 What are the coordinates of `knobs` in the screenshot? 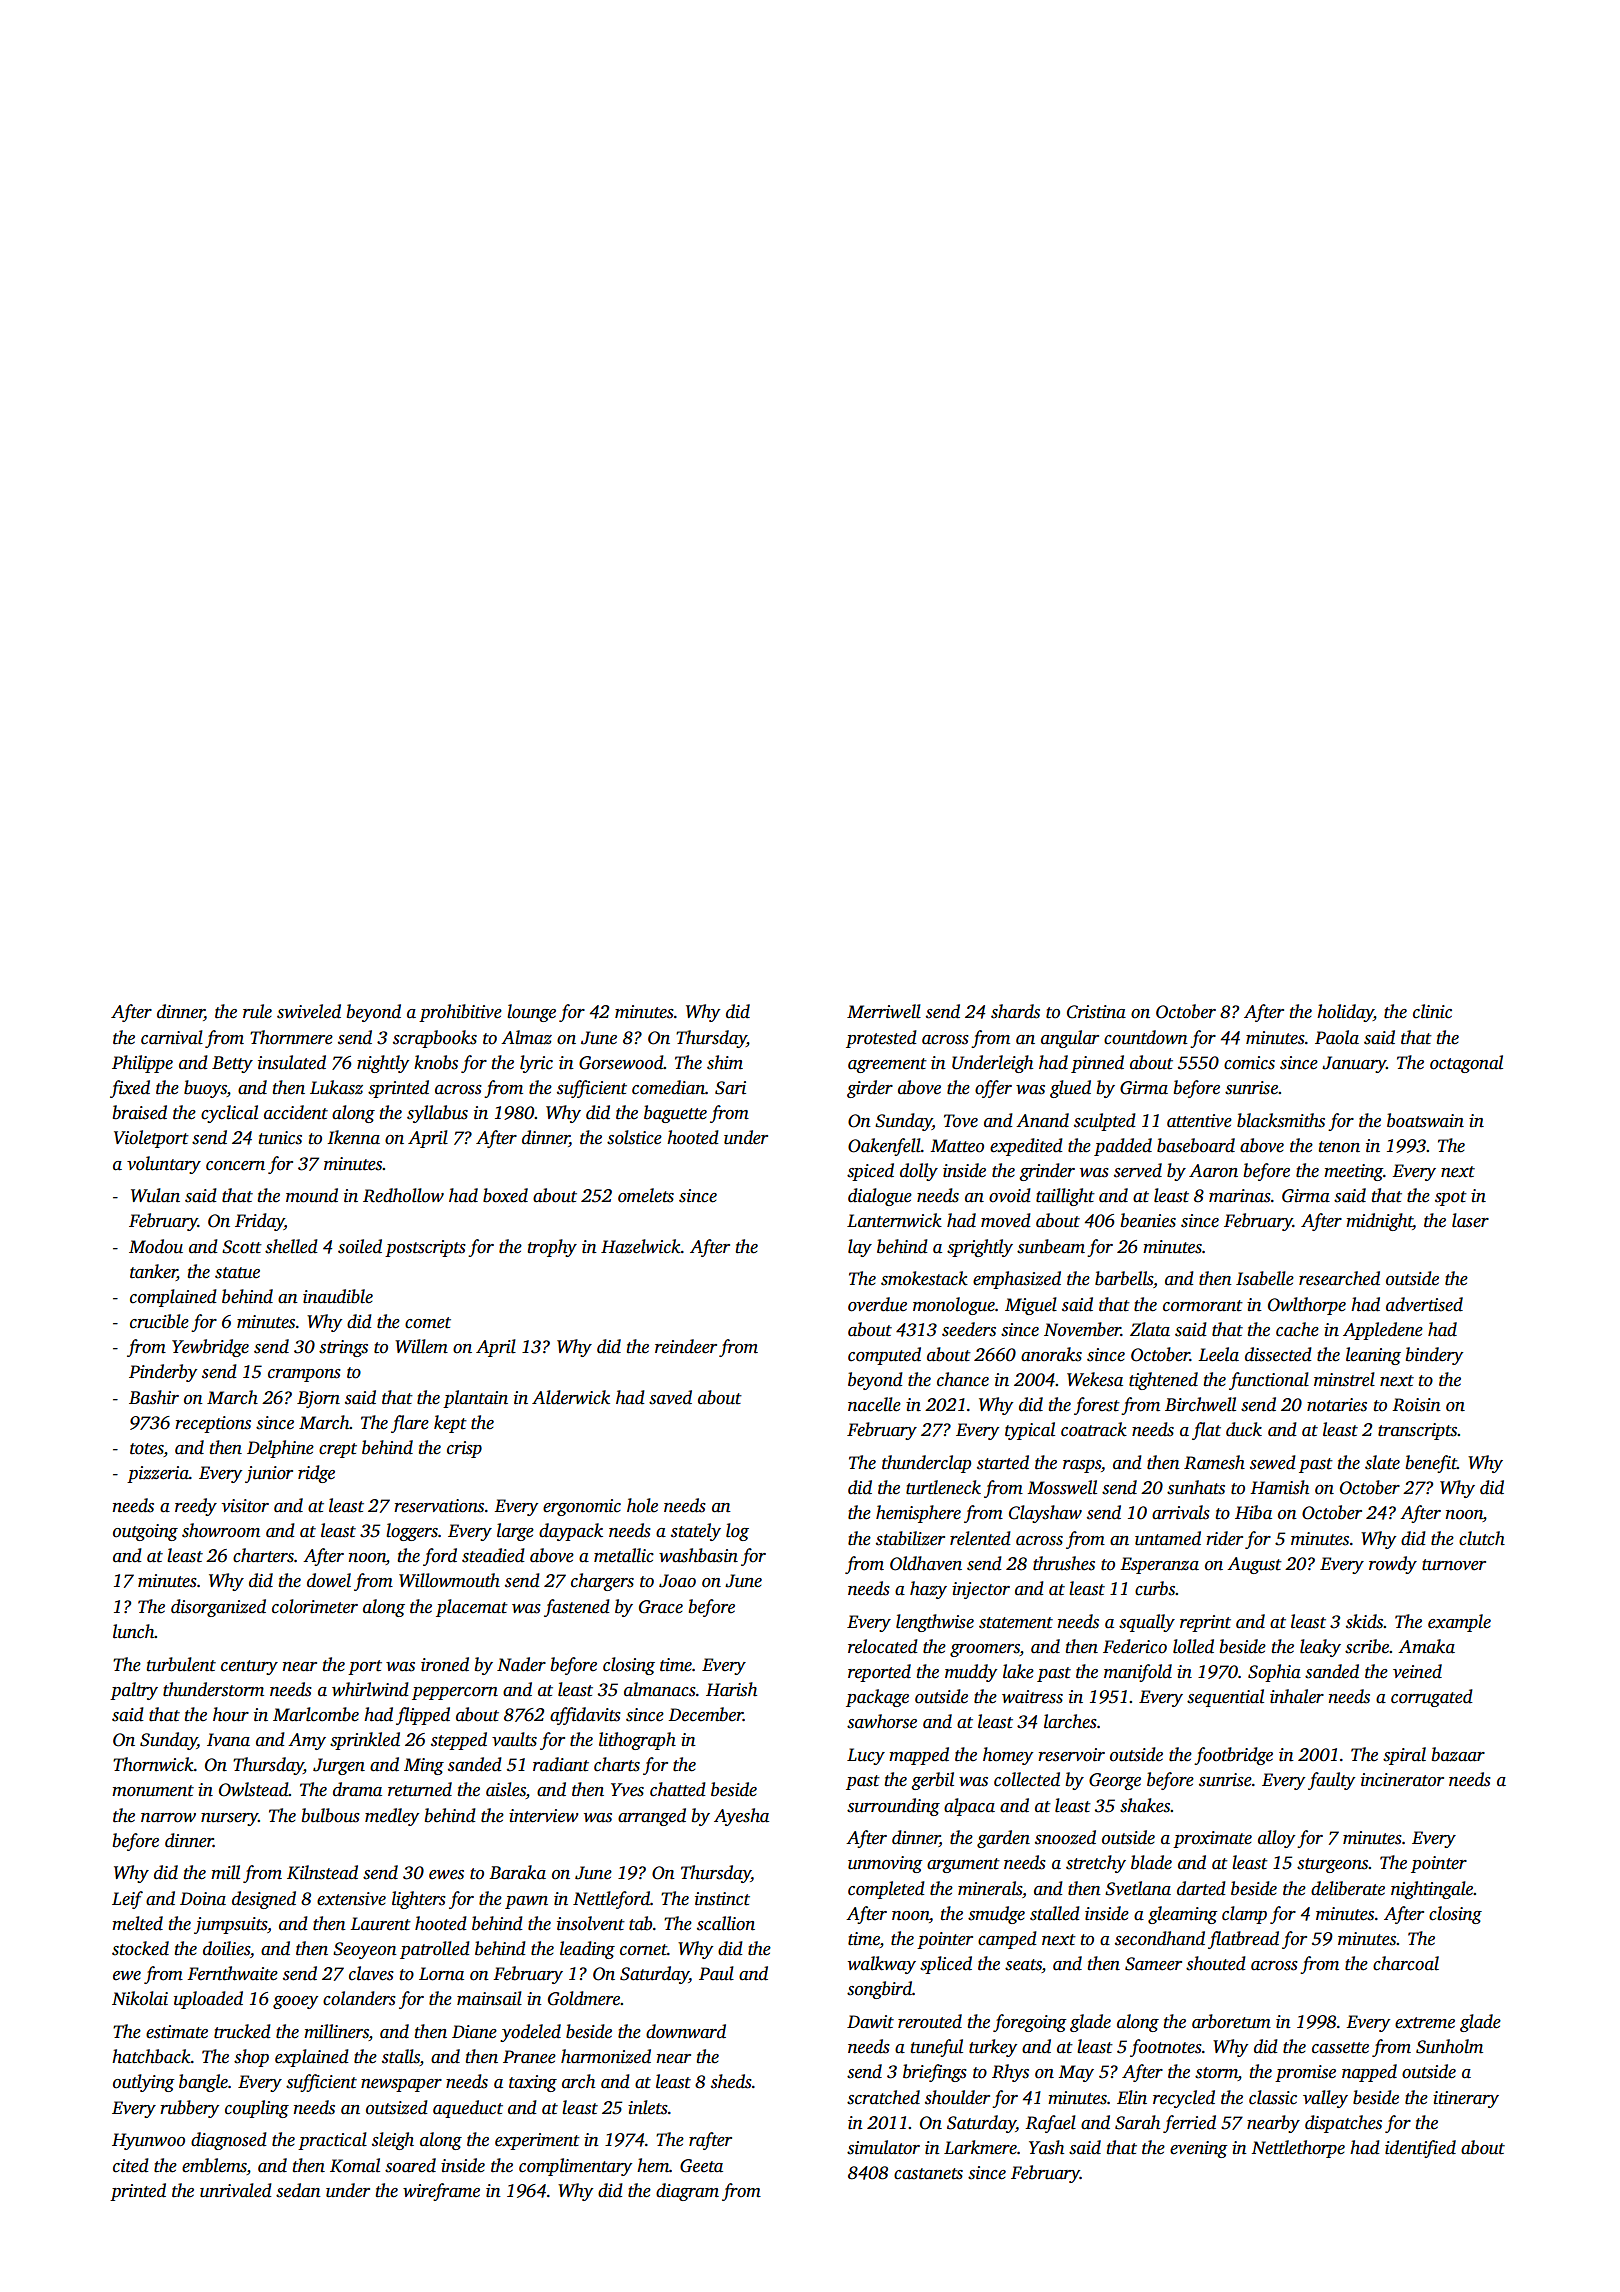 It's located at (436, 1062).
